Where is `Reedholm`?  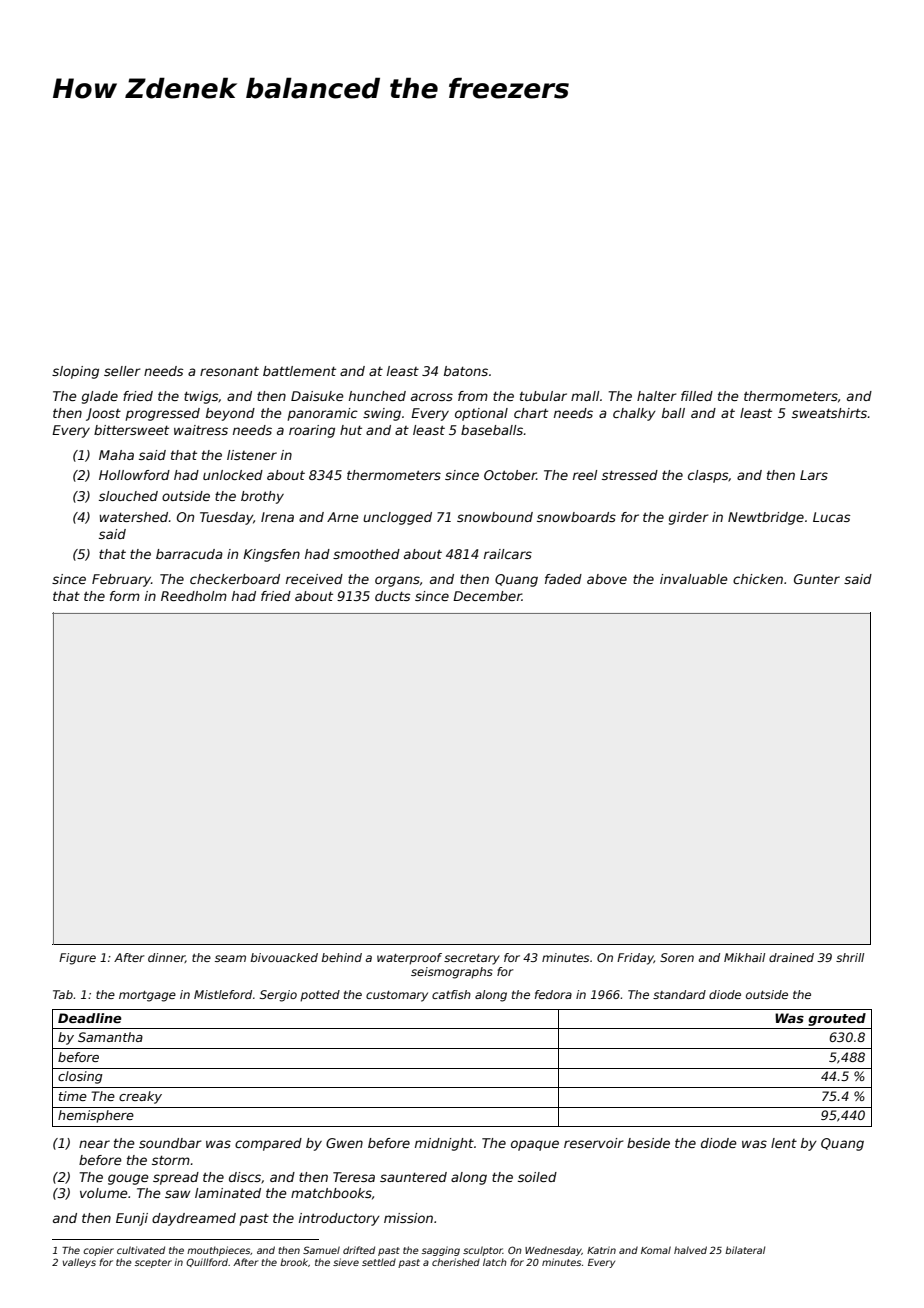 Reedholm is located at coordinates (194, 596).
